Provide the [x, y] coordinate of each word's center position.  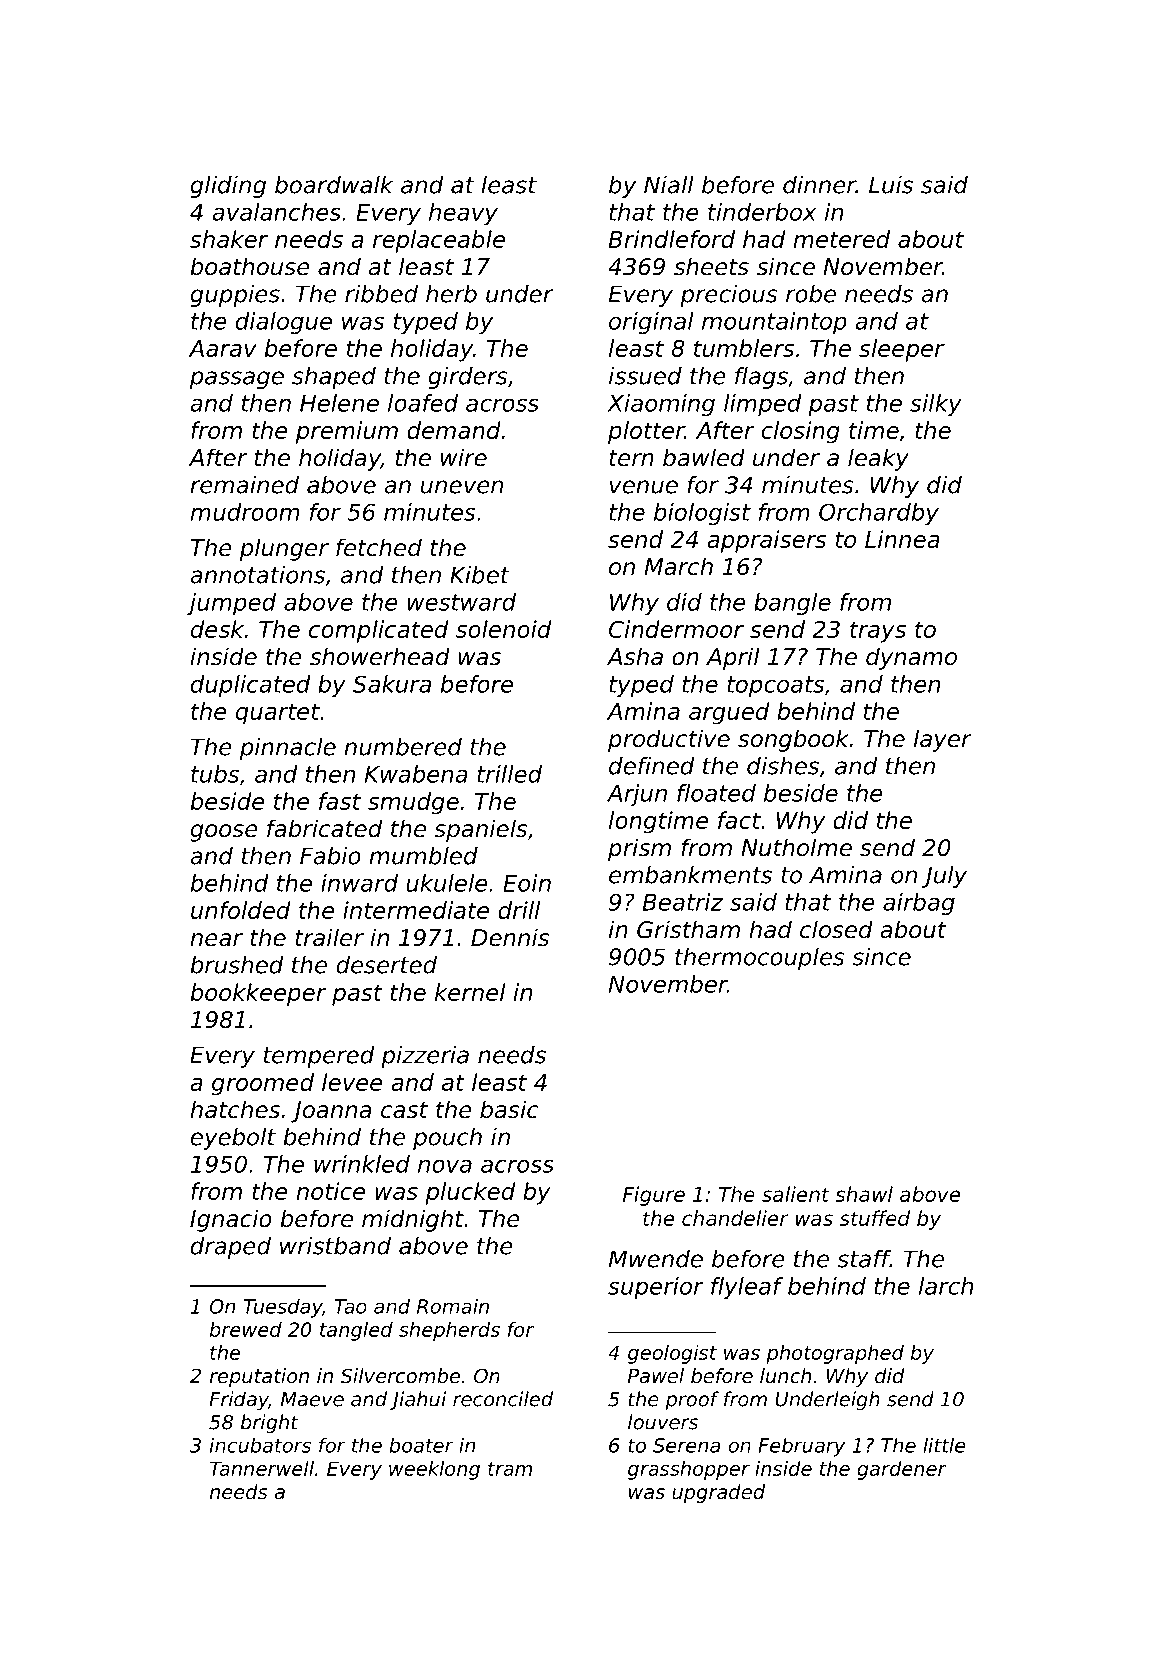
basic [509, 1109]
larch [946, 1286]
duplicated [251, 686]
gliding [228, 187]
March [678, 566]
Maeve [312, 1399]
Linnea [902, 539]
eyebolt [233, 1139]
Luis [891, 185]
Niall [669, 185]
